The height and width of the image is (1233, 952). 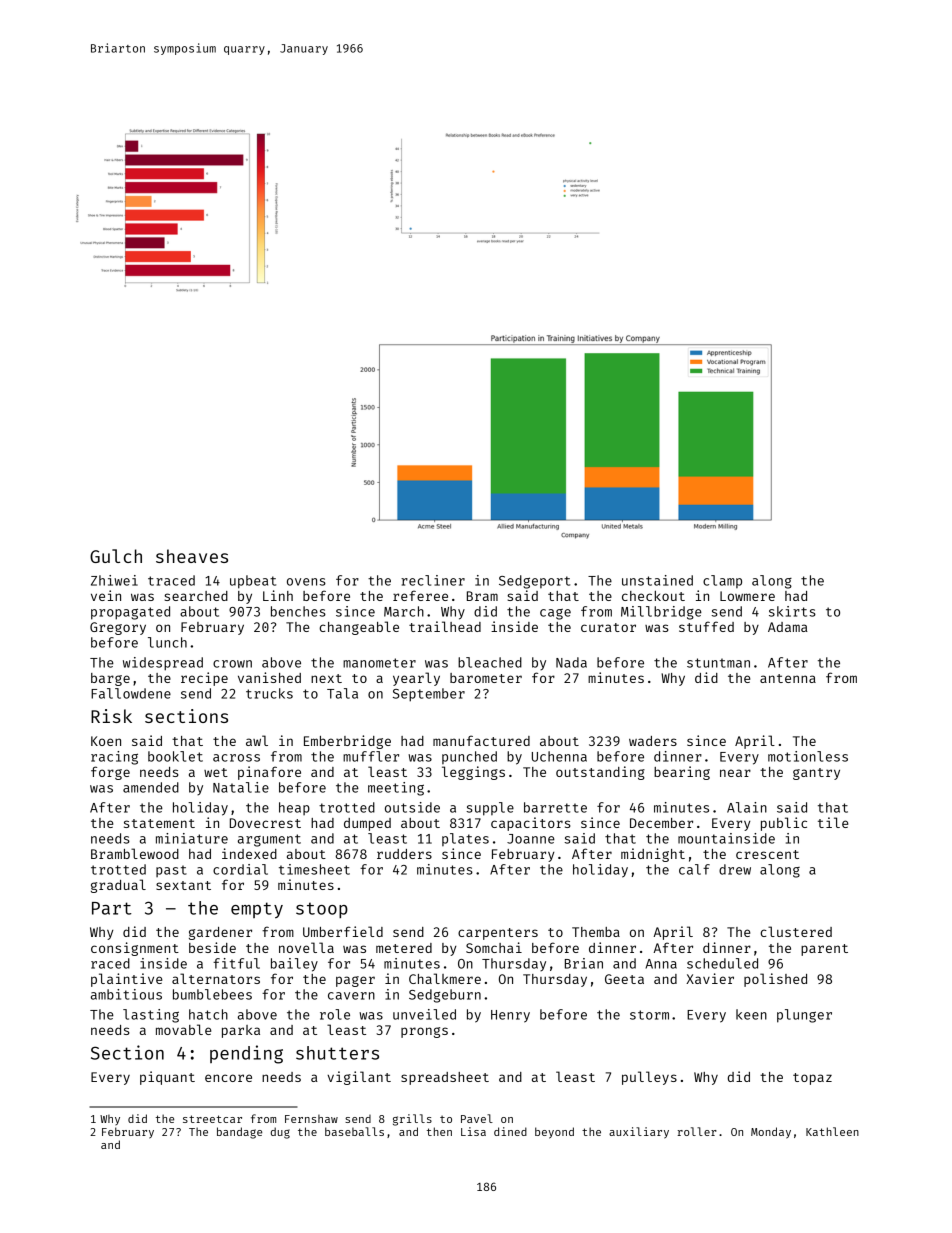 What do you see at coordinates (359, 1078) in the image?
I see `vigilant` at bounding box center [359, 1078].
